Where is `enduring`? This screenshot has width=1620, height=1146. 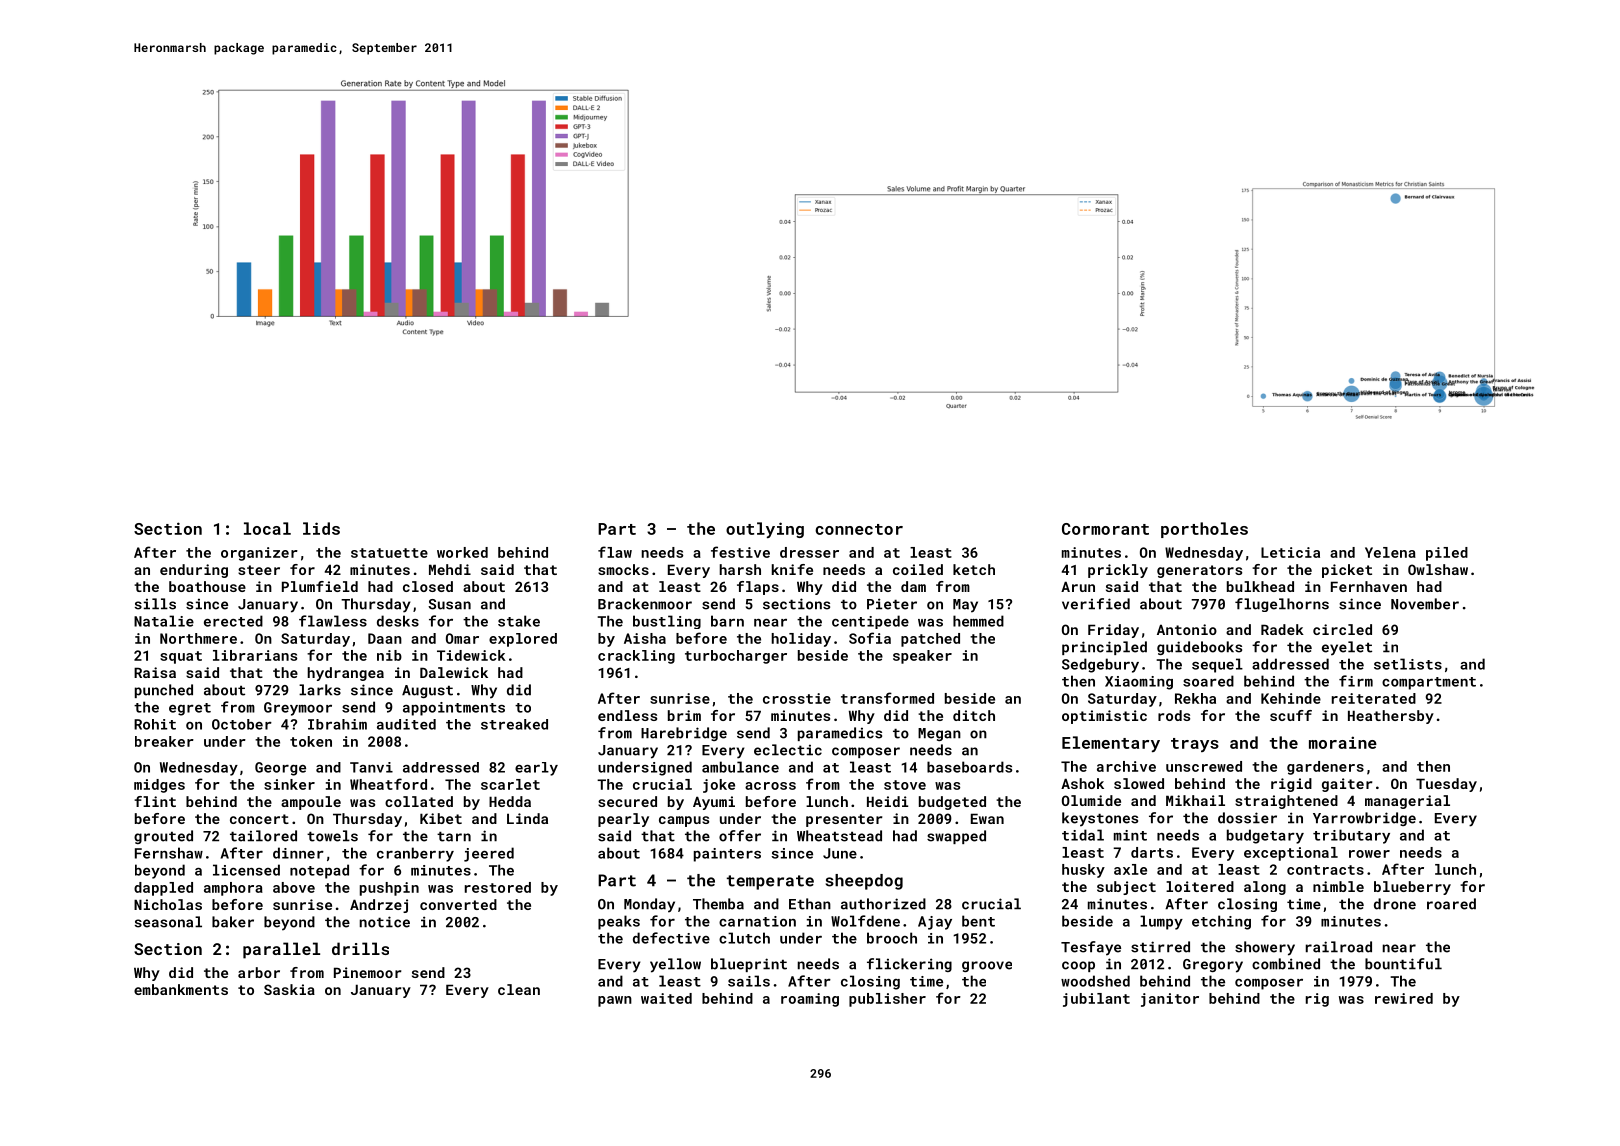 enduring is located at coordinates (194, 571).
